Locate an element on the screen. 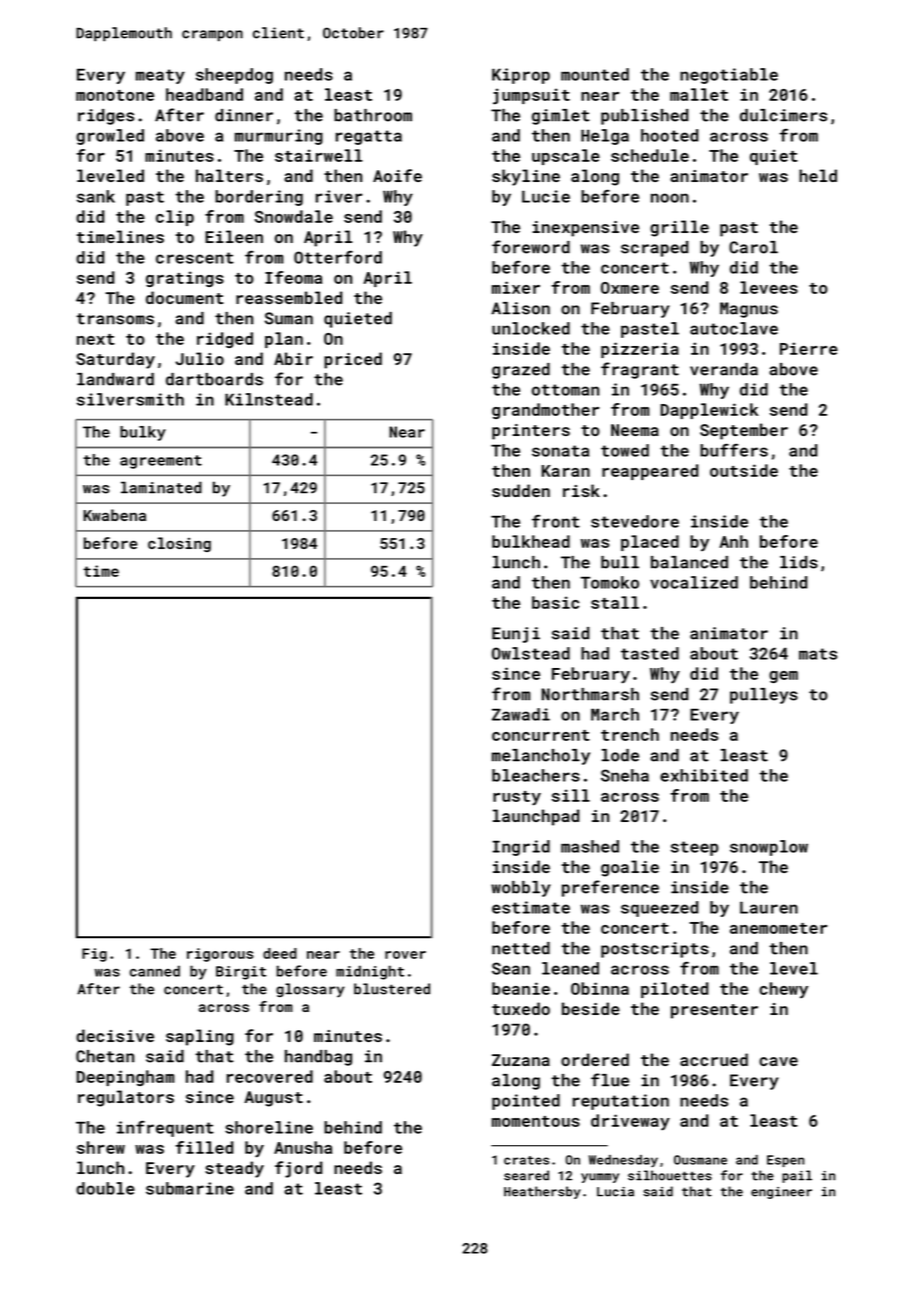  cave is located at coordinates (778, 1061).
